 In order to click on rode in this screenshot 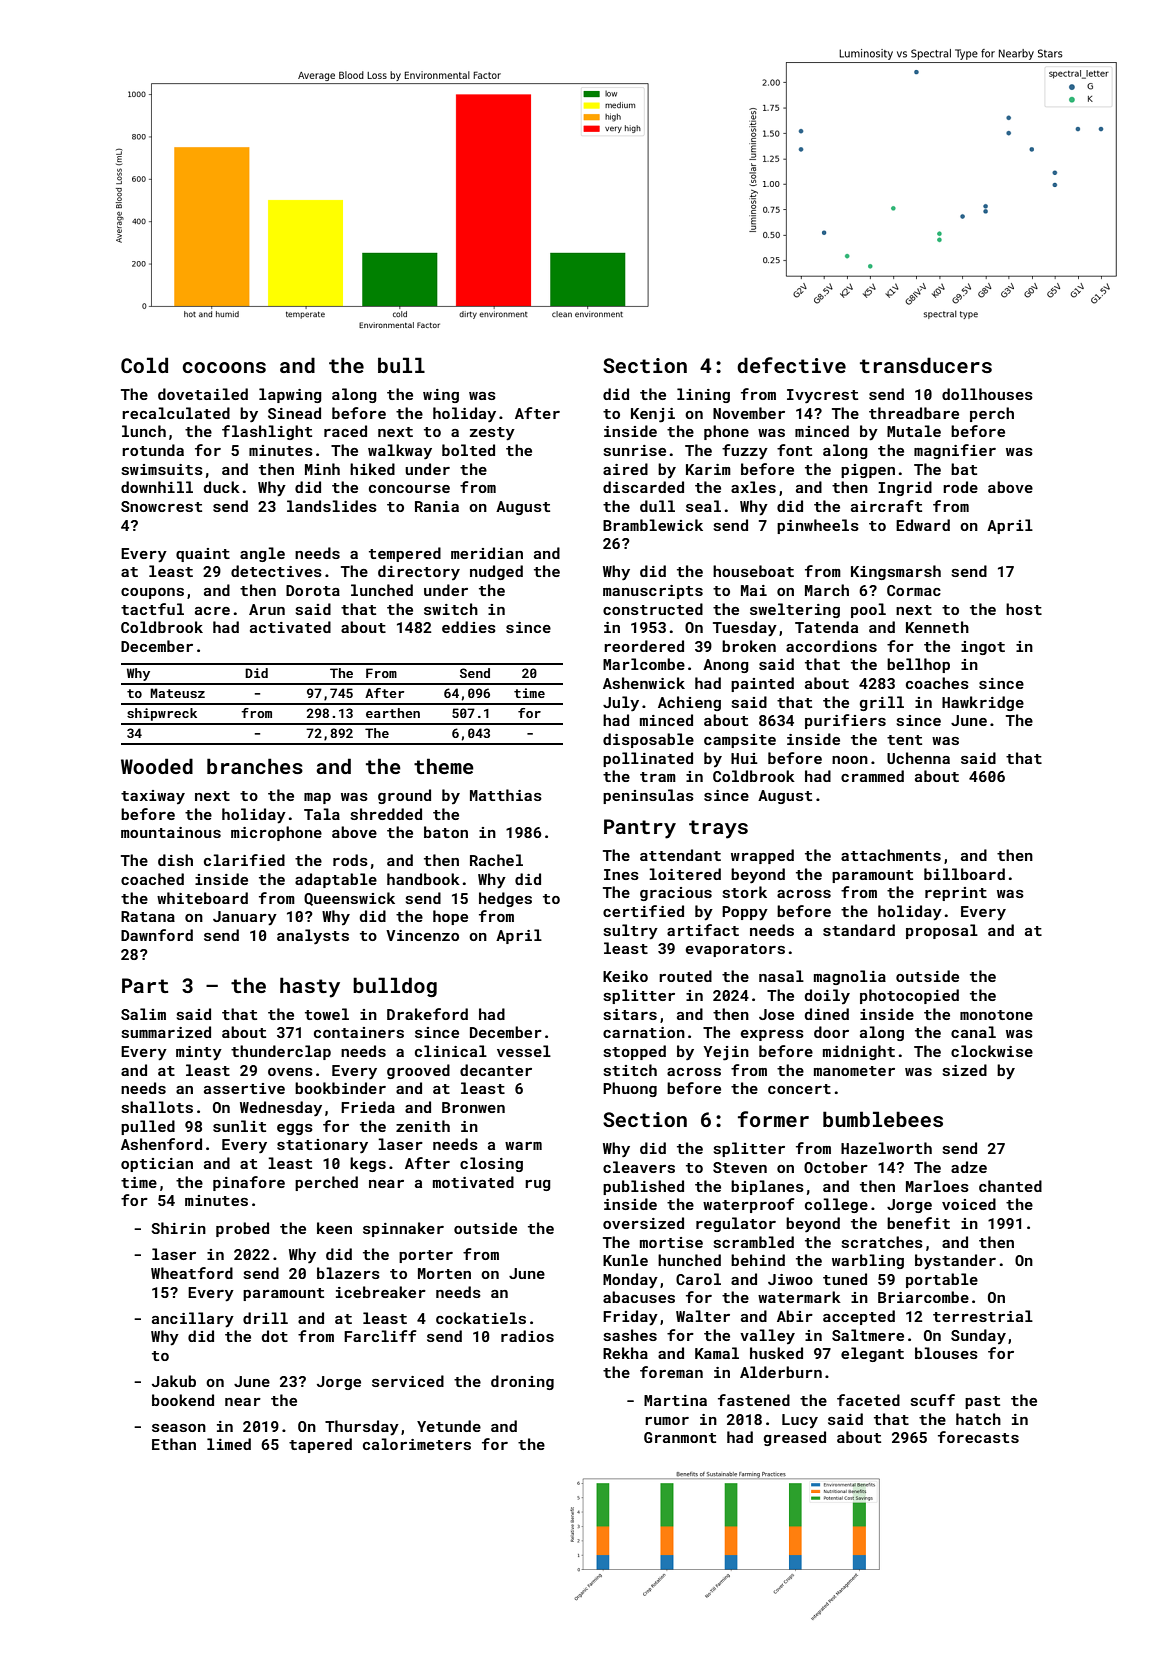, I will do `click(960, 487)`.
